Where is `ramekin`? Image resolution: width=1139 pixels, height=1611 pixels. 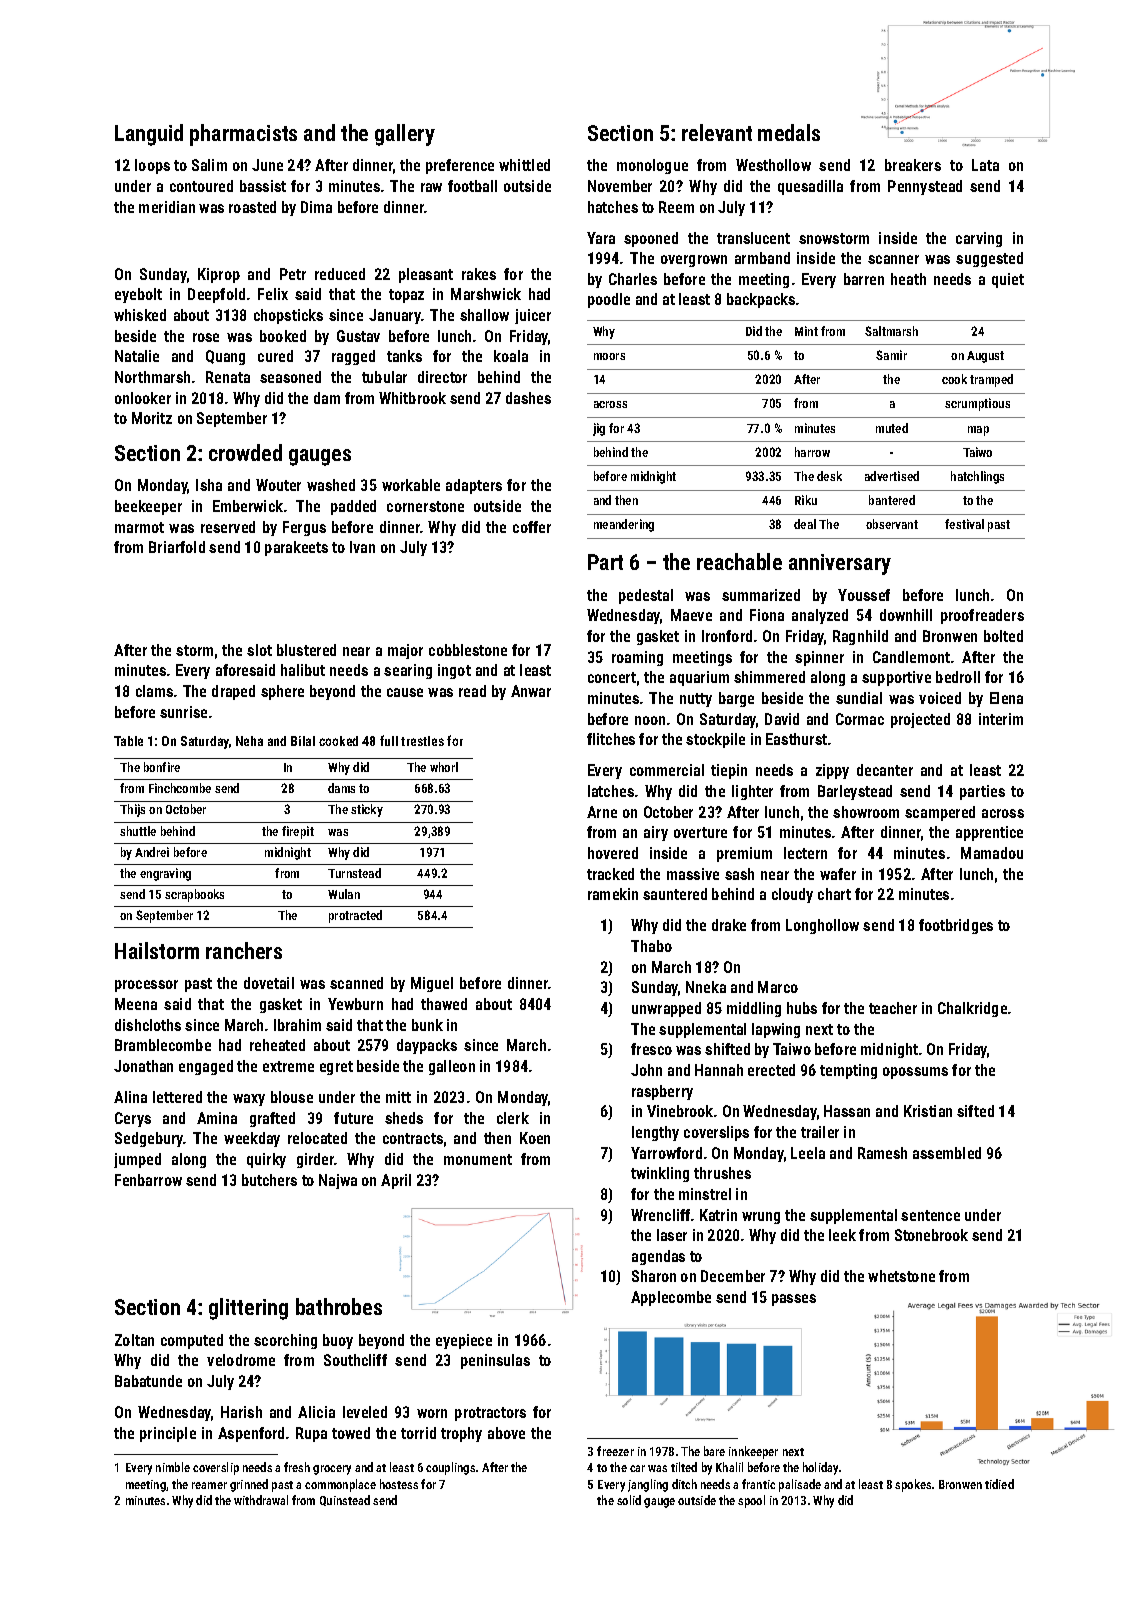
ramekin is located at coordinates (613, 894).
